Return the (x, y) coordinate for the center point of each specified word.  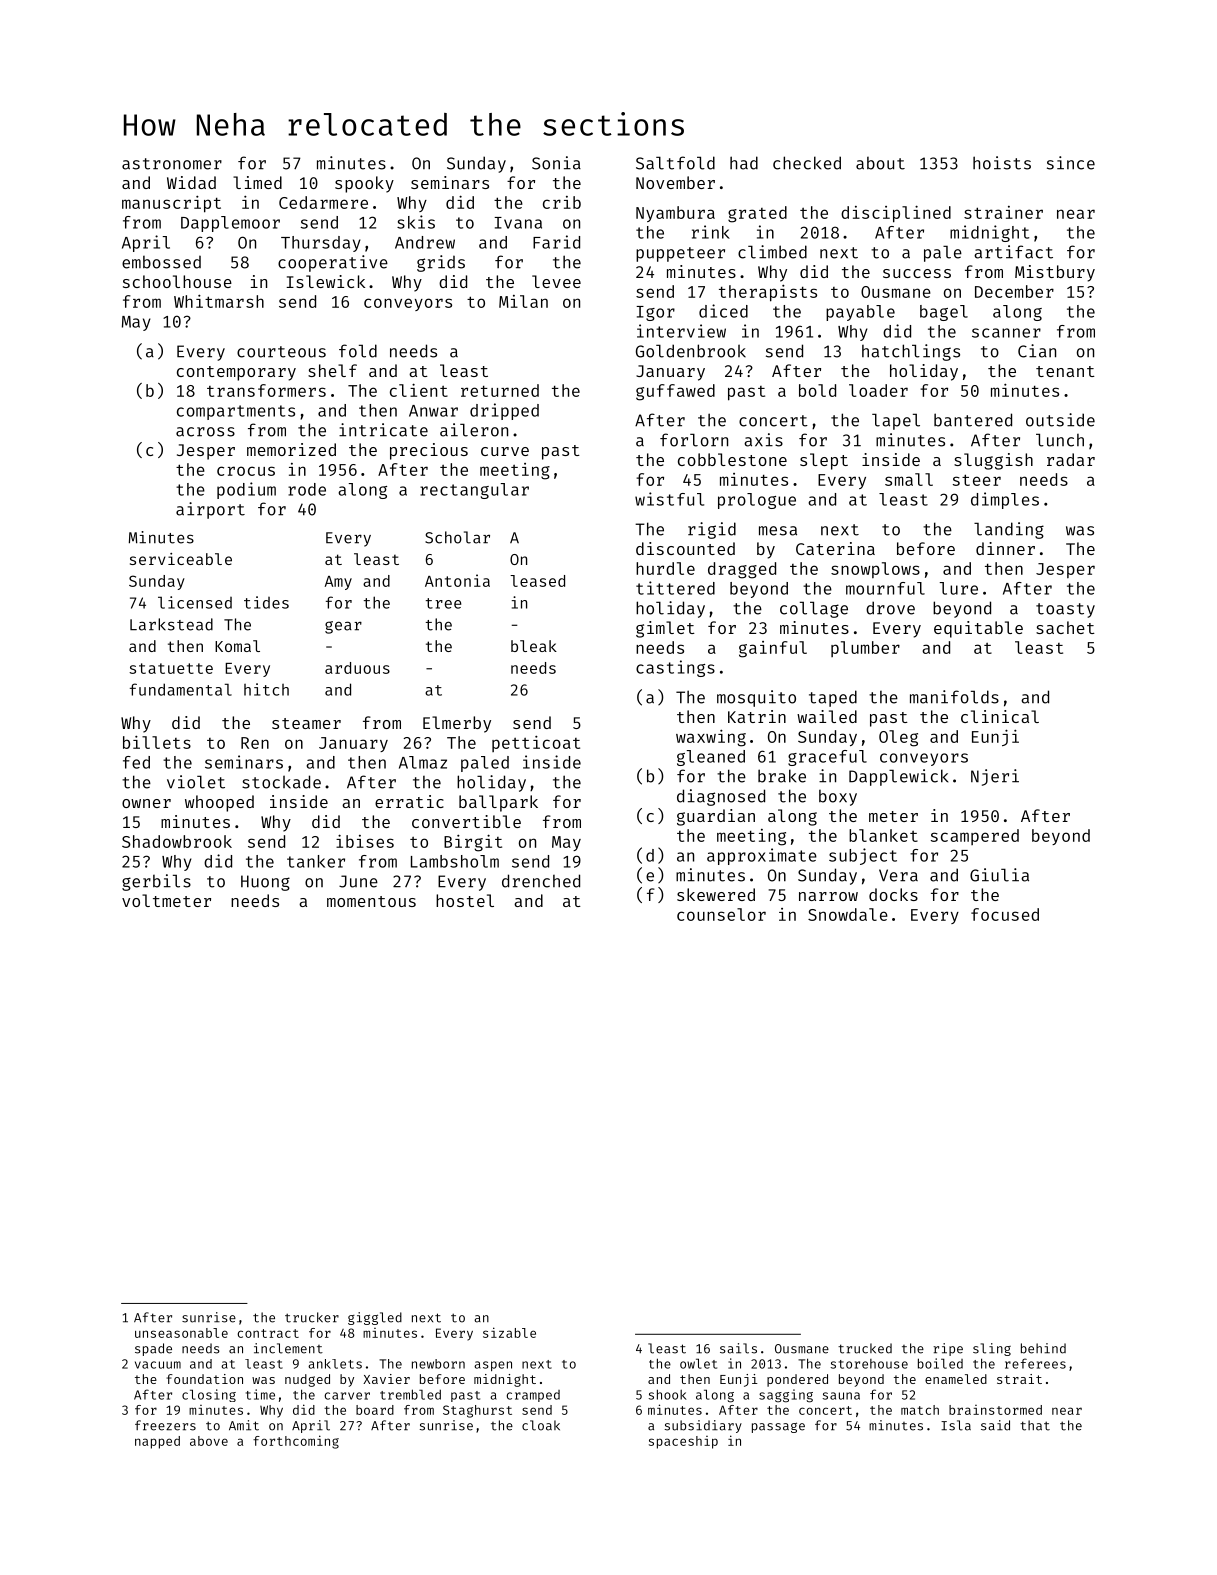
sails (738, 1348)
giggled (375, 1318)
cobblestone (732, 459)
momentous (371, 901)
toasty (1065, 610)
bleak (534, 646)
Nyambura (675, 214)
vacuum (158, 1365)
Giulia (999, 875)
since (1071, 163)
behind (1043, 1348)
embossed (161, 262)
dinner (1005, 548)
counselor (721, 914)
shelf (332, 370)
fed (136, 762)
